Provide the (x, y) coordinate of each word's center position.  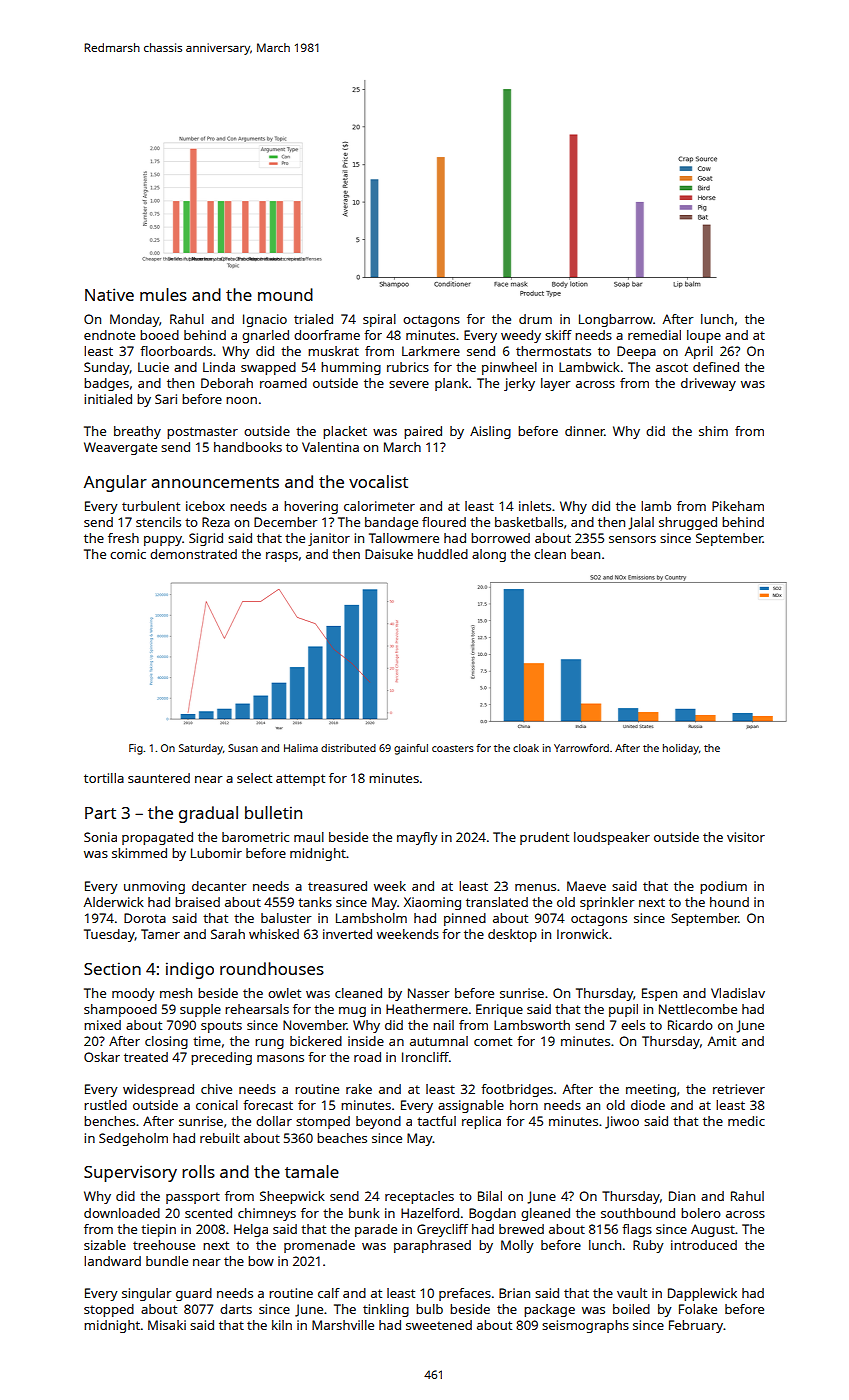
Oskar (102, 1057)
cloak (526, 748)
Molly (517, 1246)
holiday (681, 749)
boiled (631, 1309)
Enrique (499, 1010)
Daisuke (389, 554)
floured (444, 522)
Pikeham (738, 506)
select (254, 778)
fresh (123, 538)
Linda (219, 367)
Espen (659, 994)
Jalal (641, 523)
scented (208, 1213)
